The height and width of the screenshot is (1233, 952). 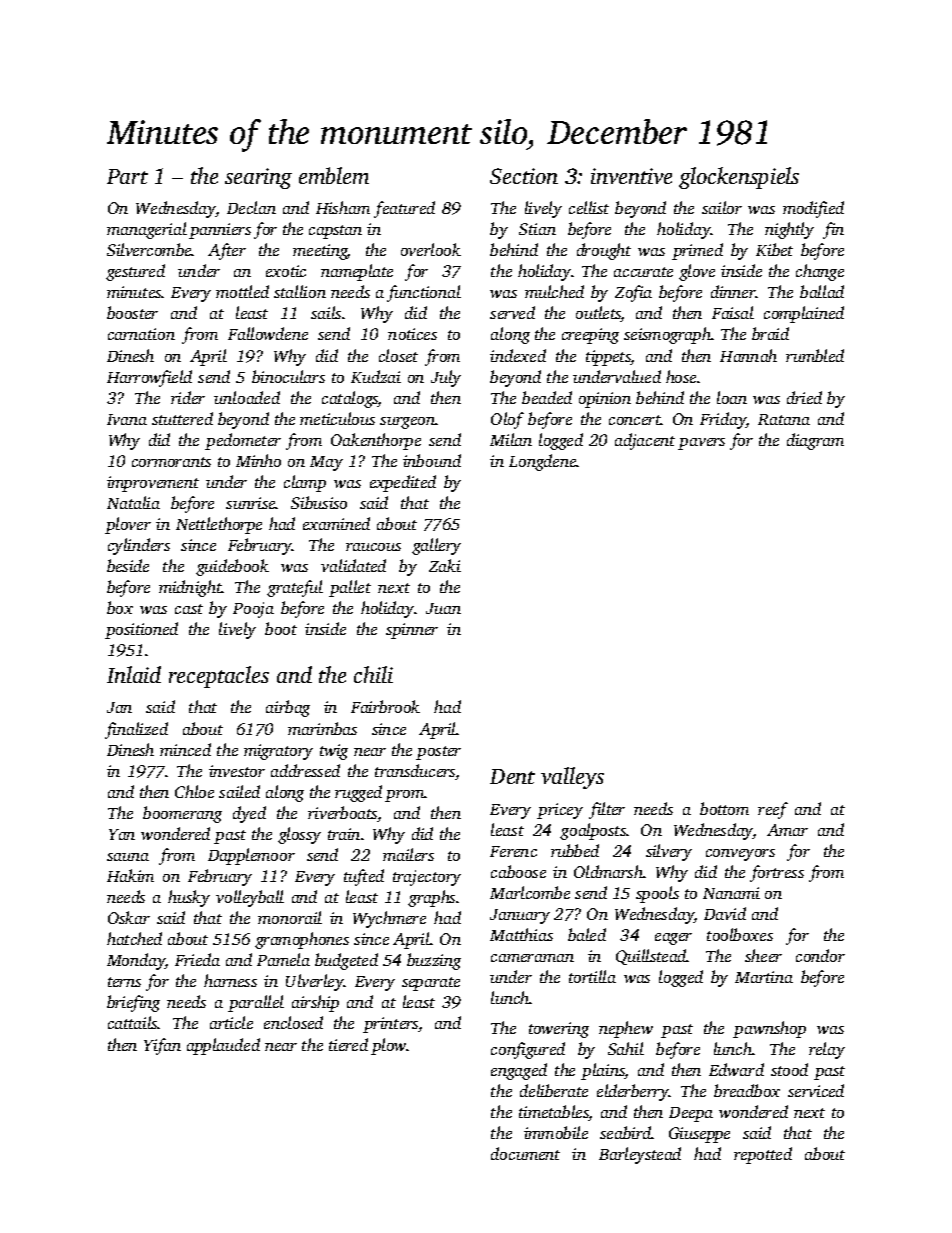 I want to click on valleys, so click(x=572, y=778).
